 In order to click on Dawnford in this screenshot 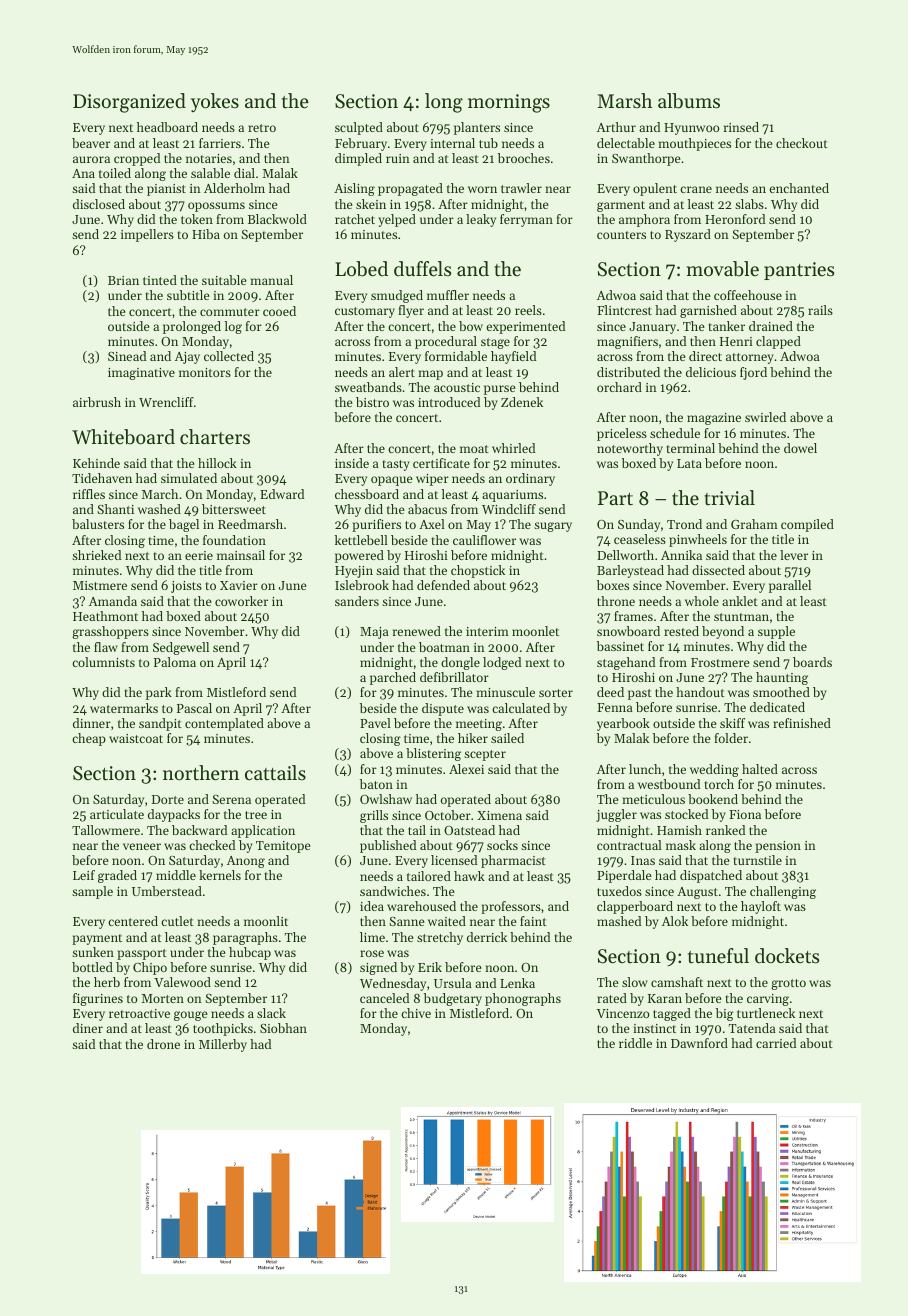, I will do `click(699, 1043)`.
